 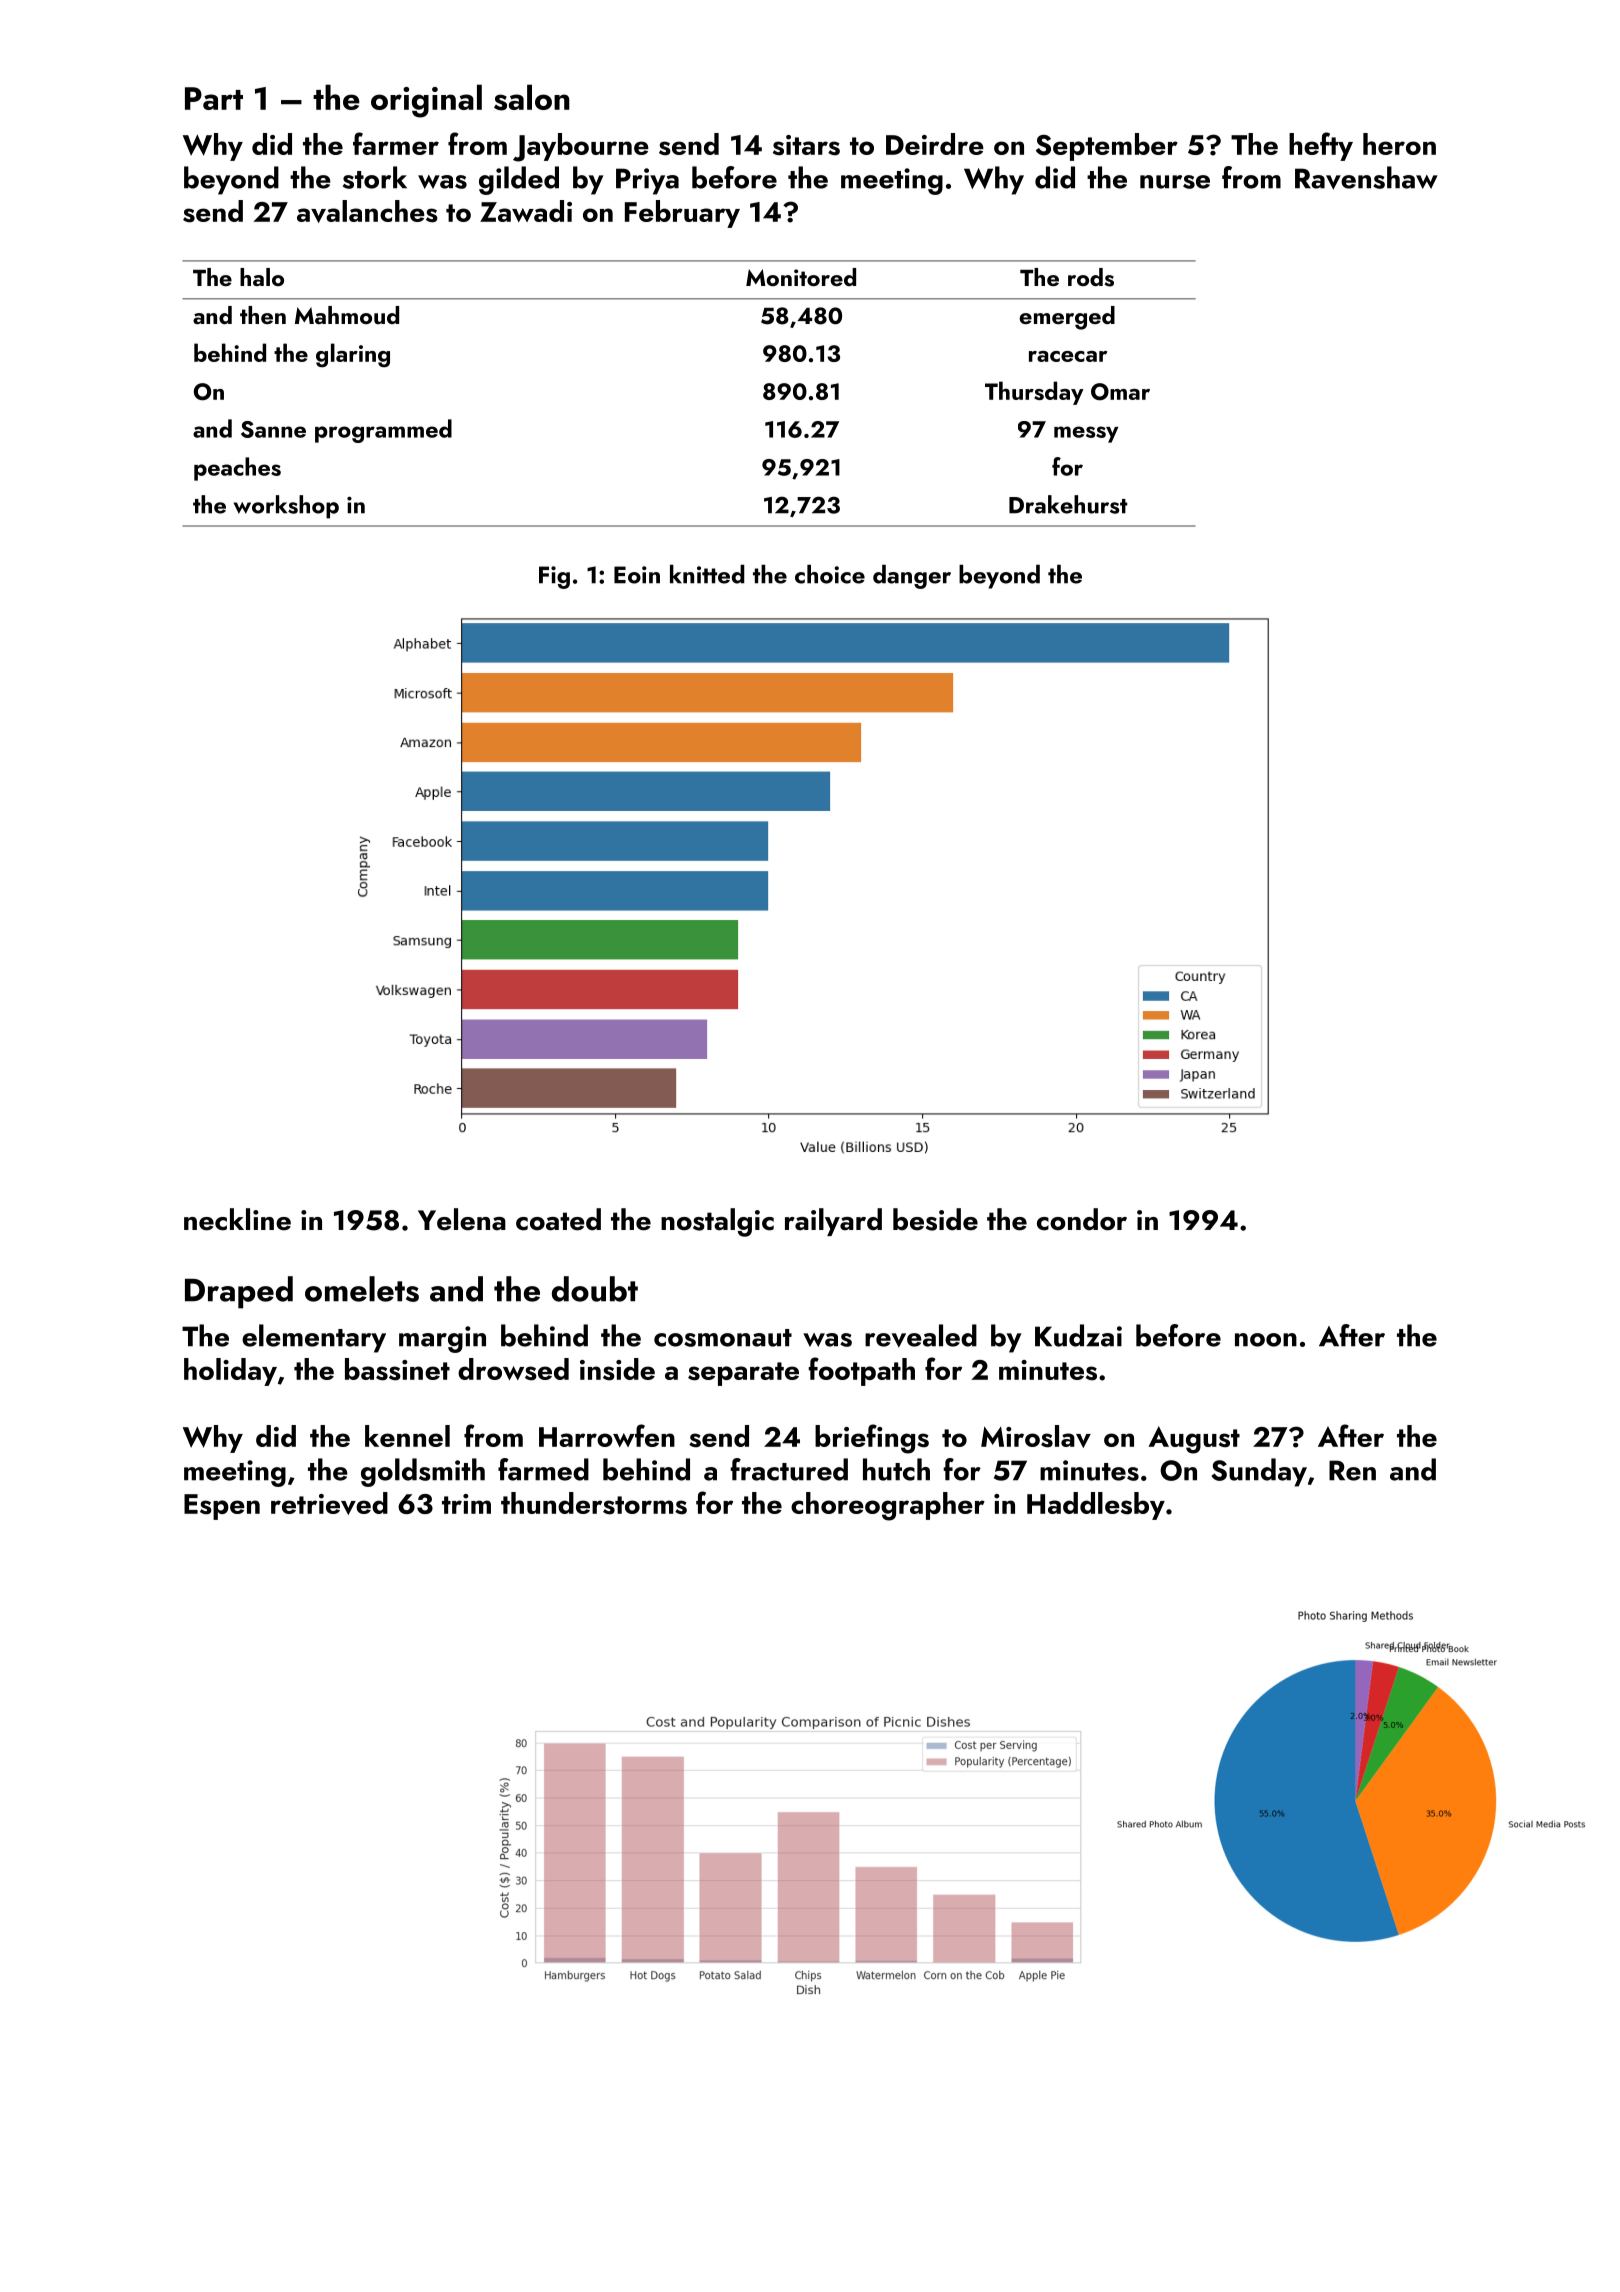 What do you see at coordinates (214, 98) in the page?
I see `Part` at bounding box center [214, 98].
